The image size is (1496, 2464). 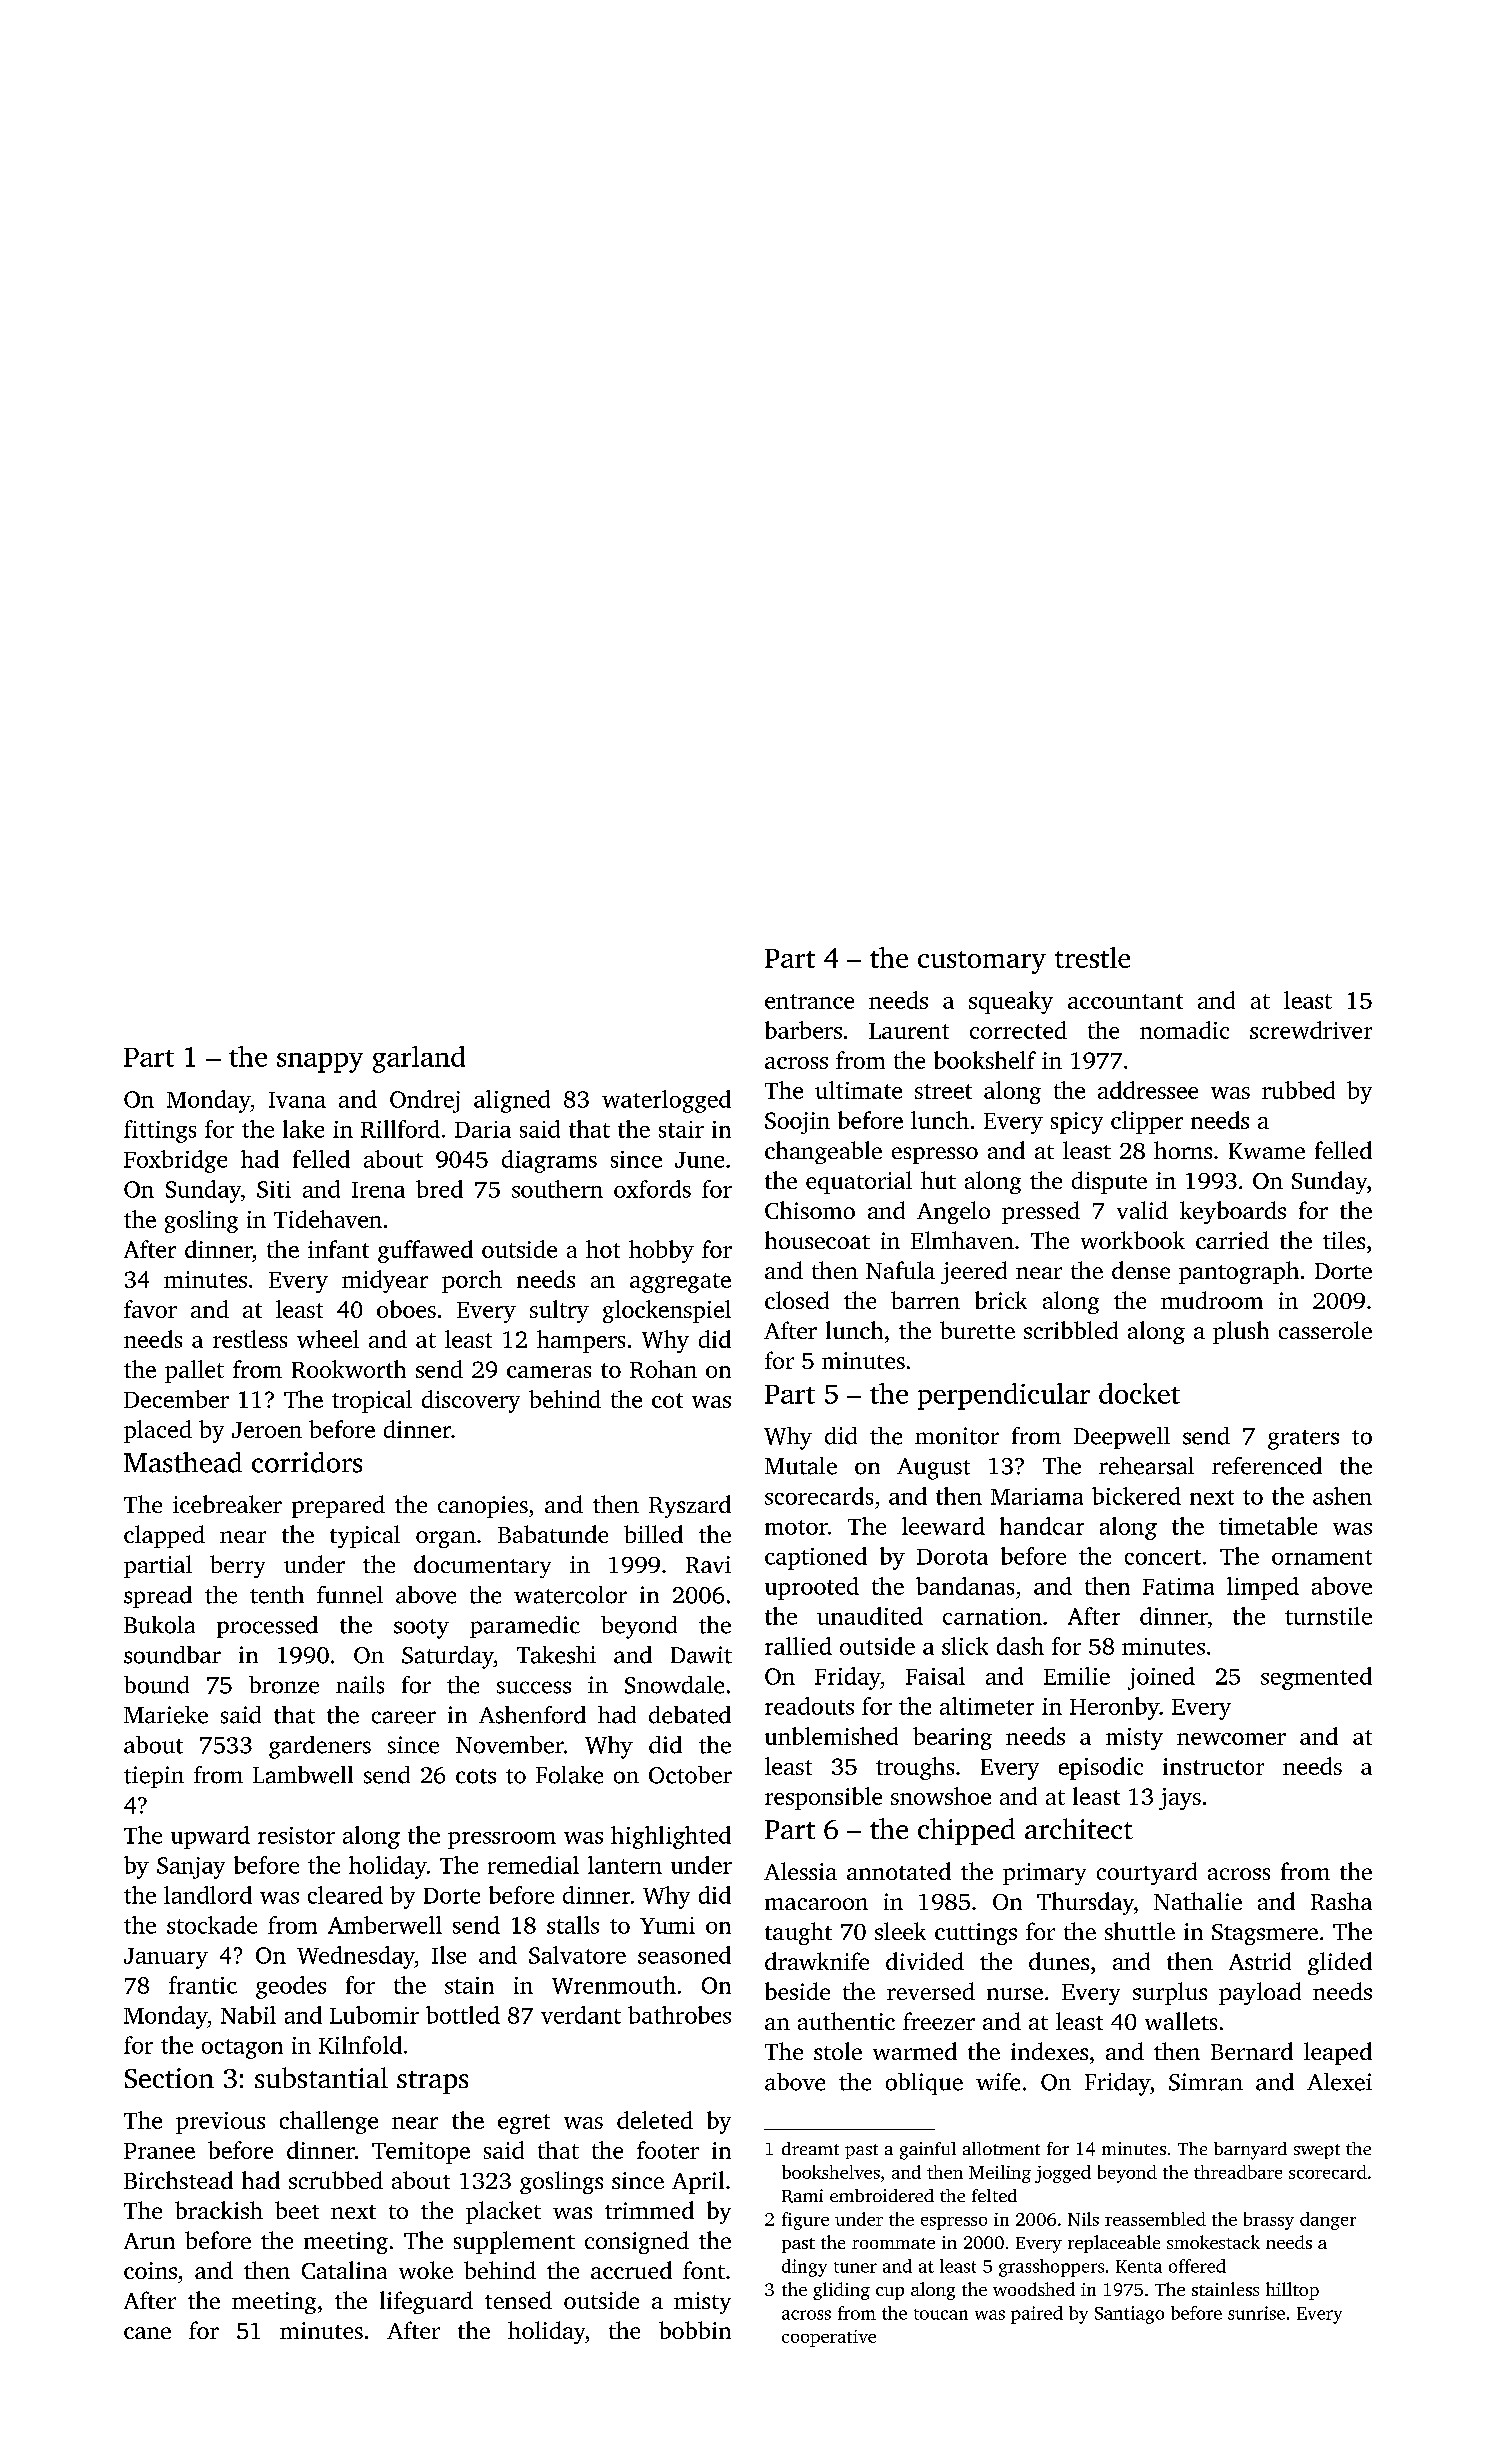 What do you see at coordinates (372, 1401) in the document?
I see `tropical` at bounding box center [372, 1401].
